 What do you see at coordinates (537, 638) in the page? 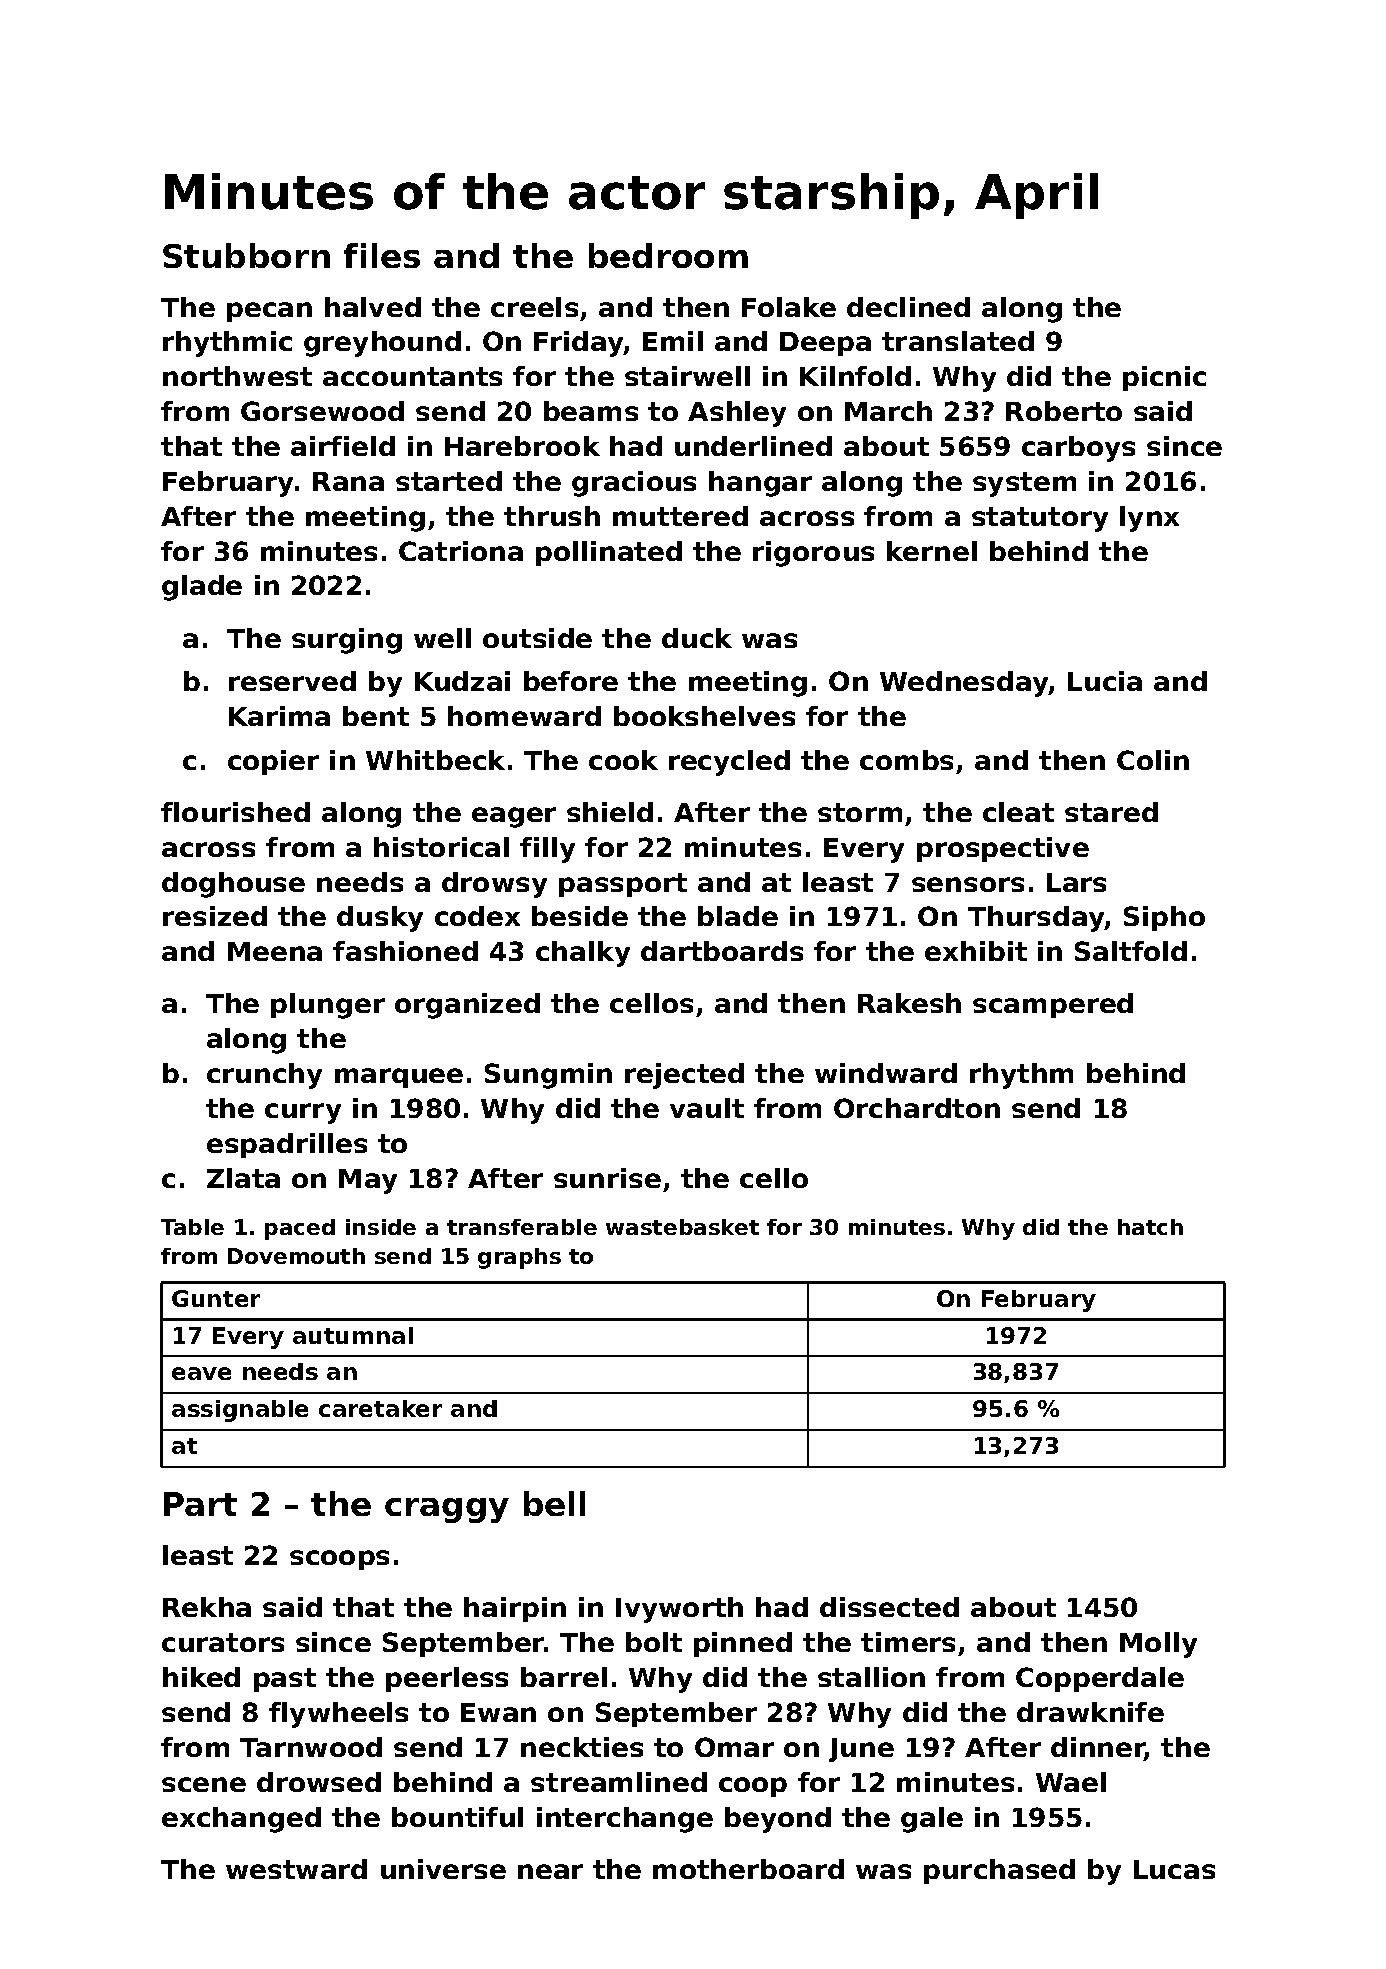
I see `outside` at bounding box center [537, 638].
